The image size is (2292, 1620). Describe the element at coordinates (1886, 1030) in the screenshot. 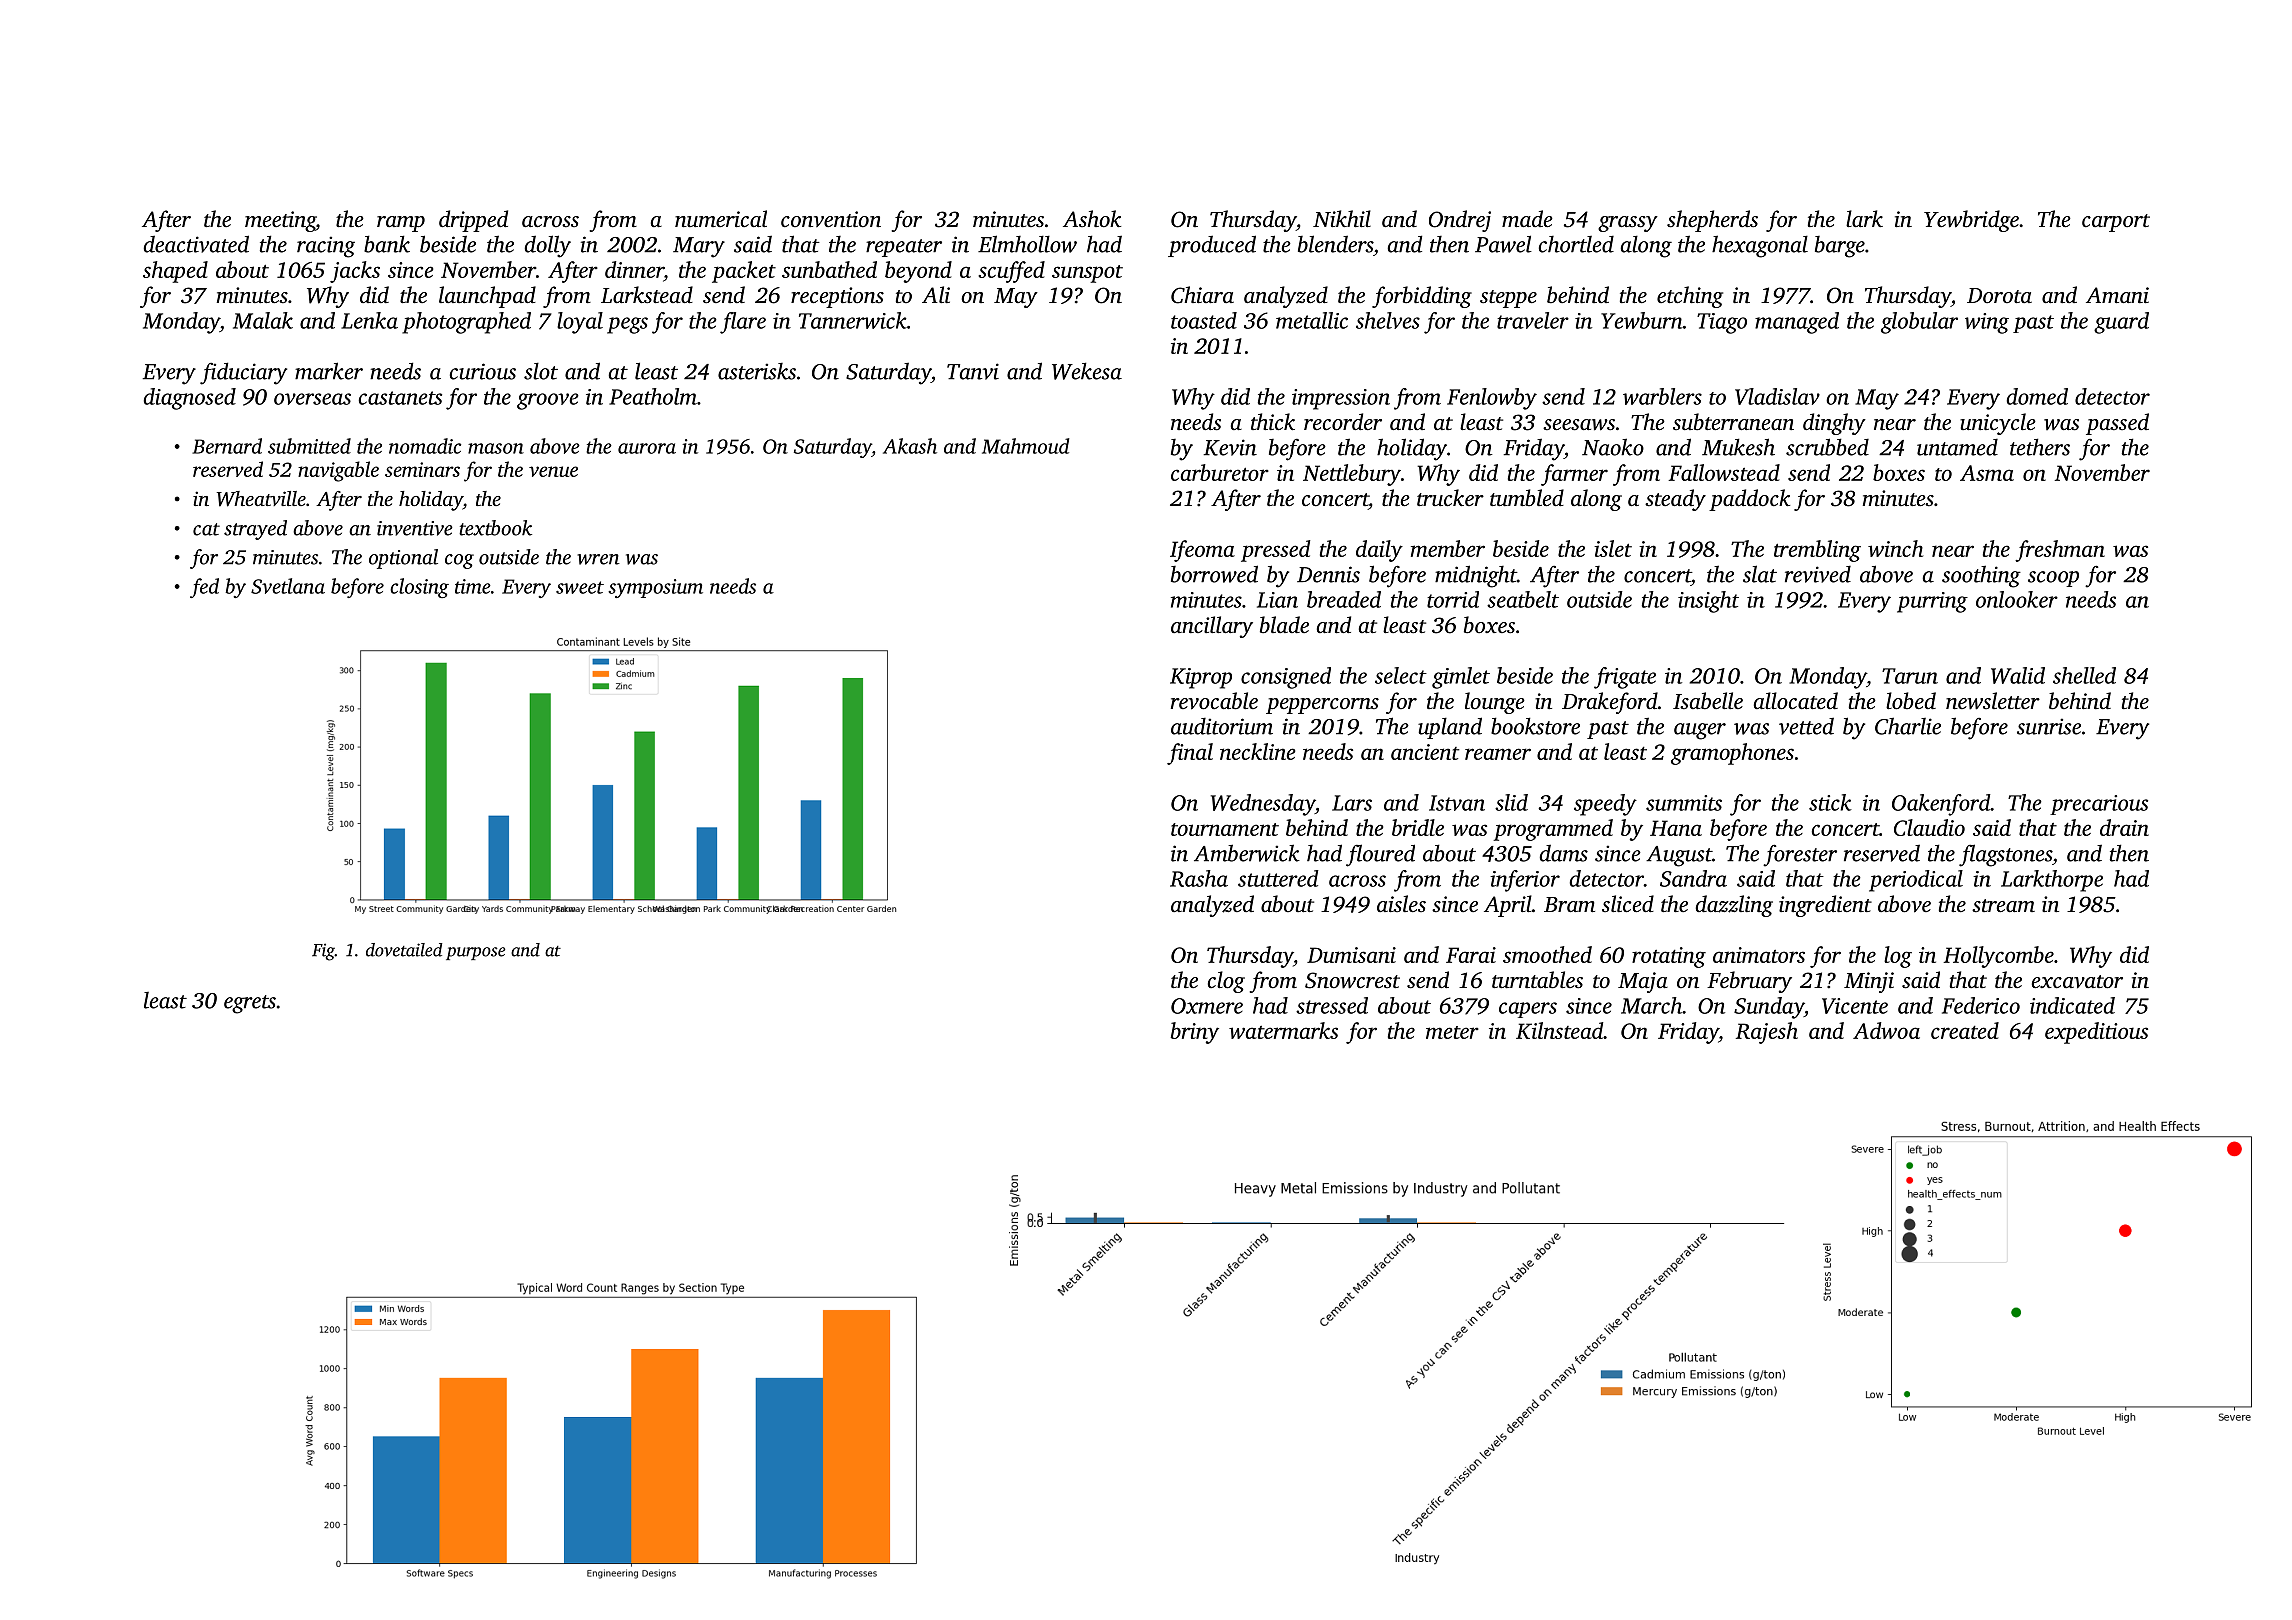

I see `Adwoa` at that location.
